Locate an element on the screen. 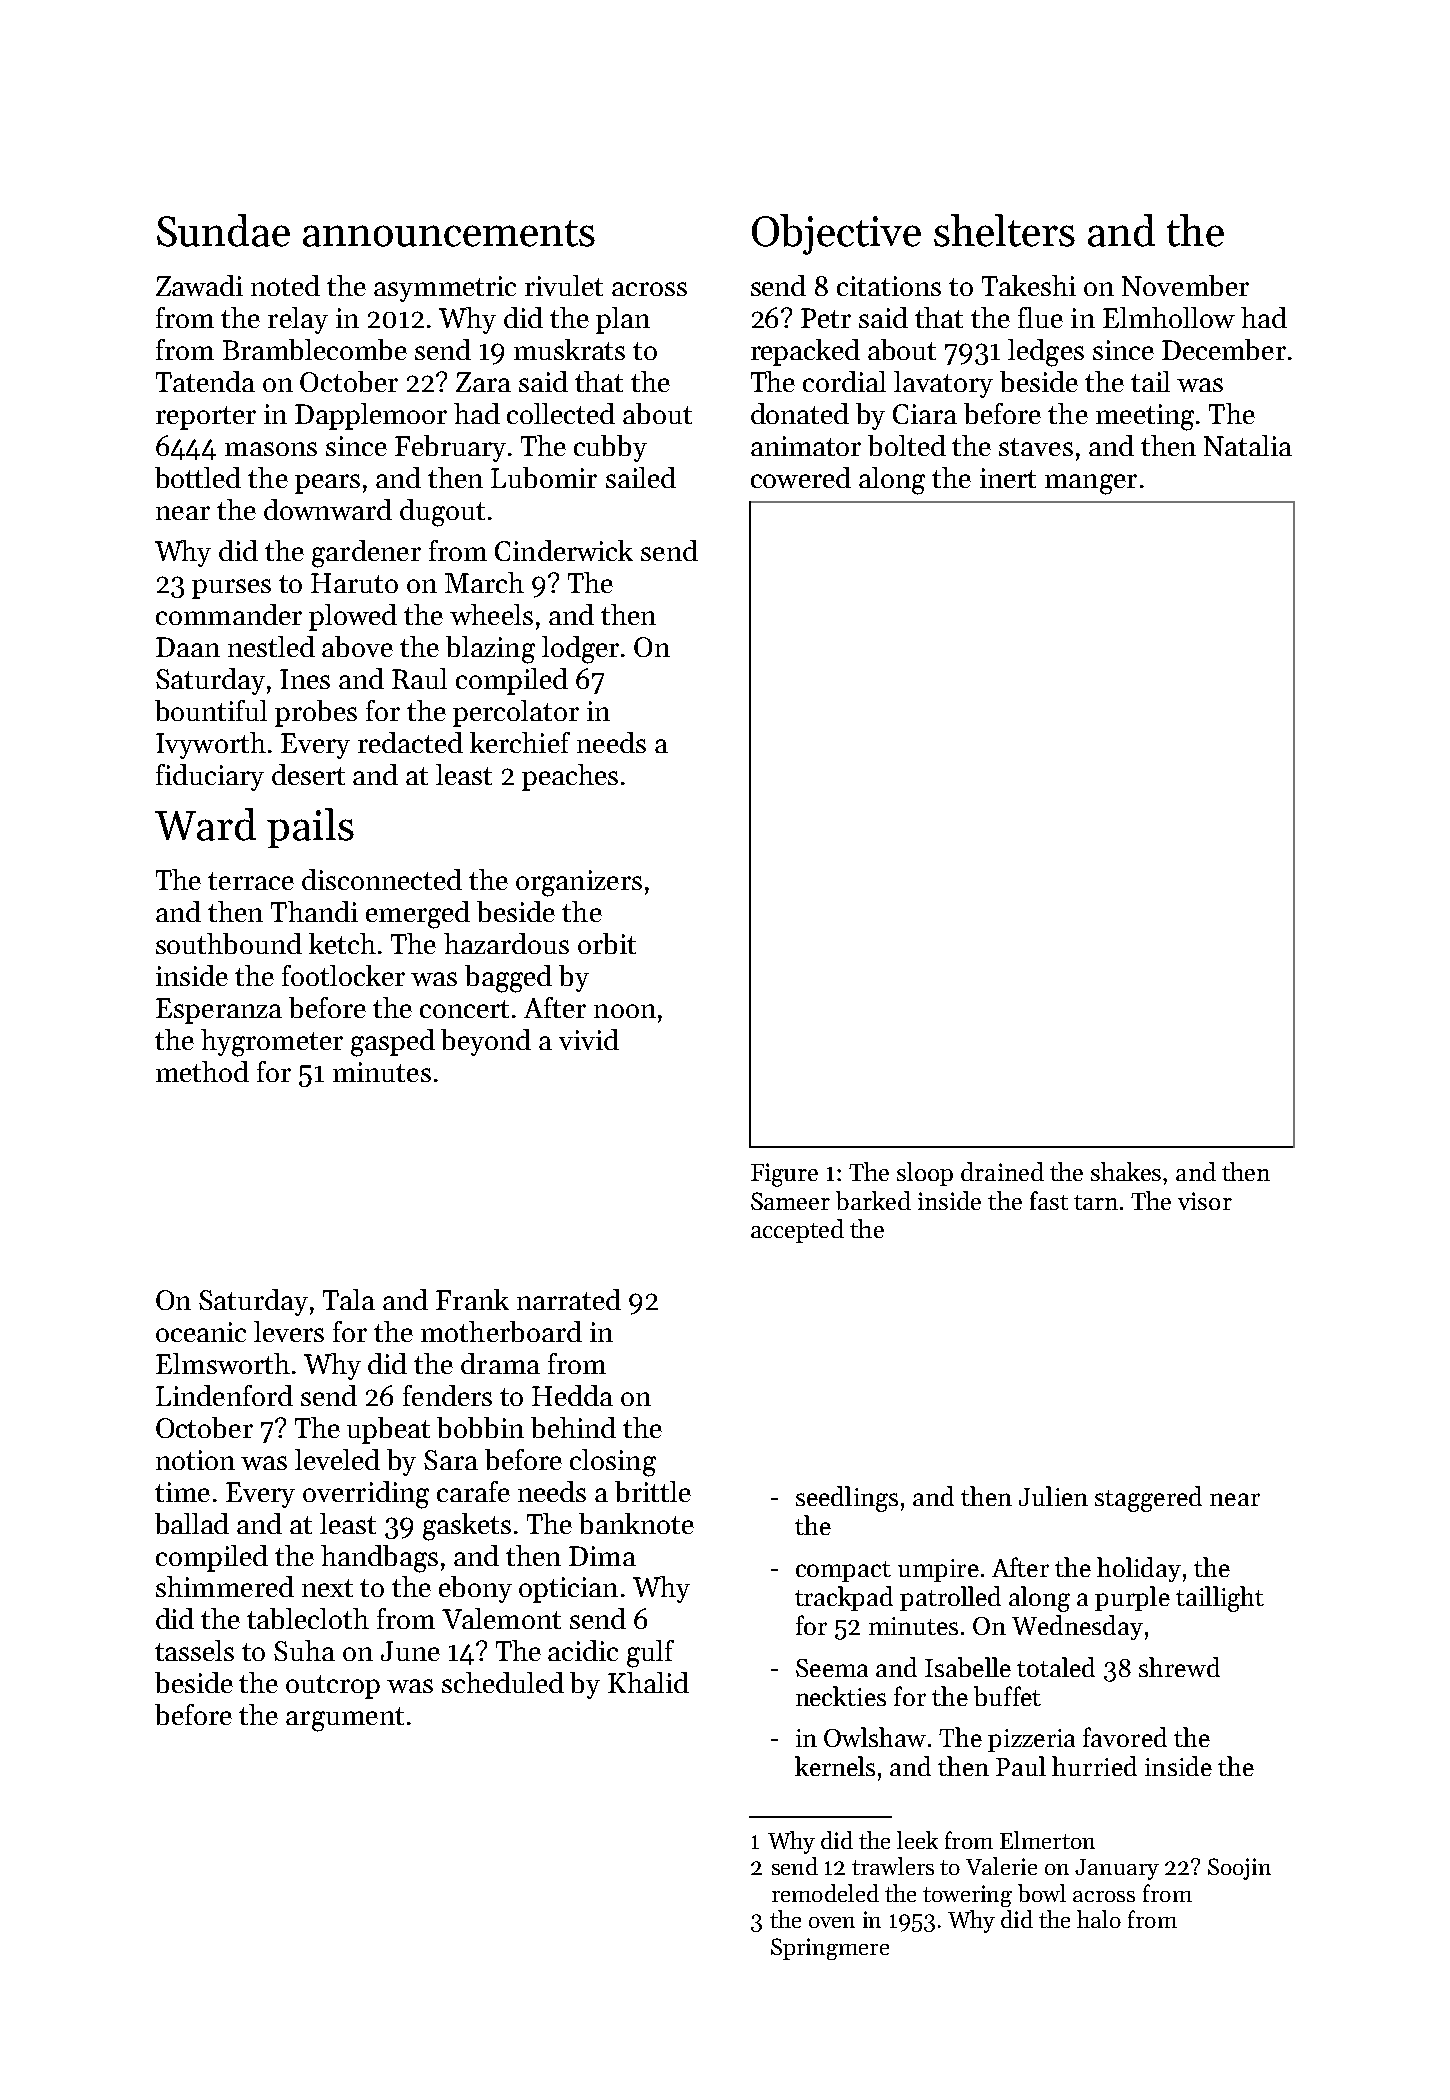 The image size is (1450, 2100). Sundae is located at coordinates (223, 230).
